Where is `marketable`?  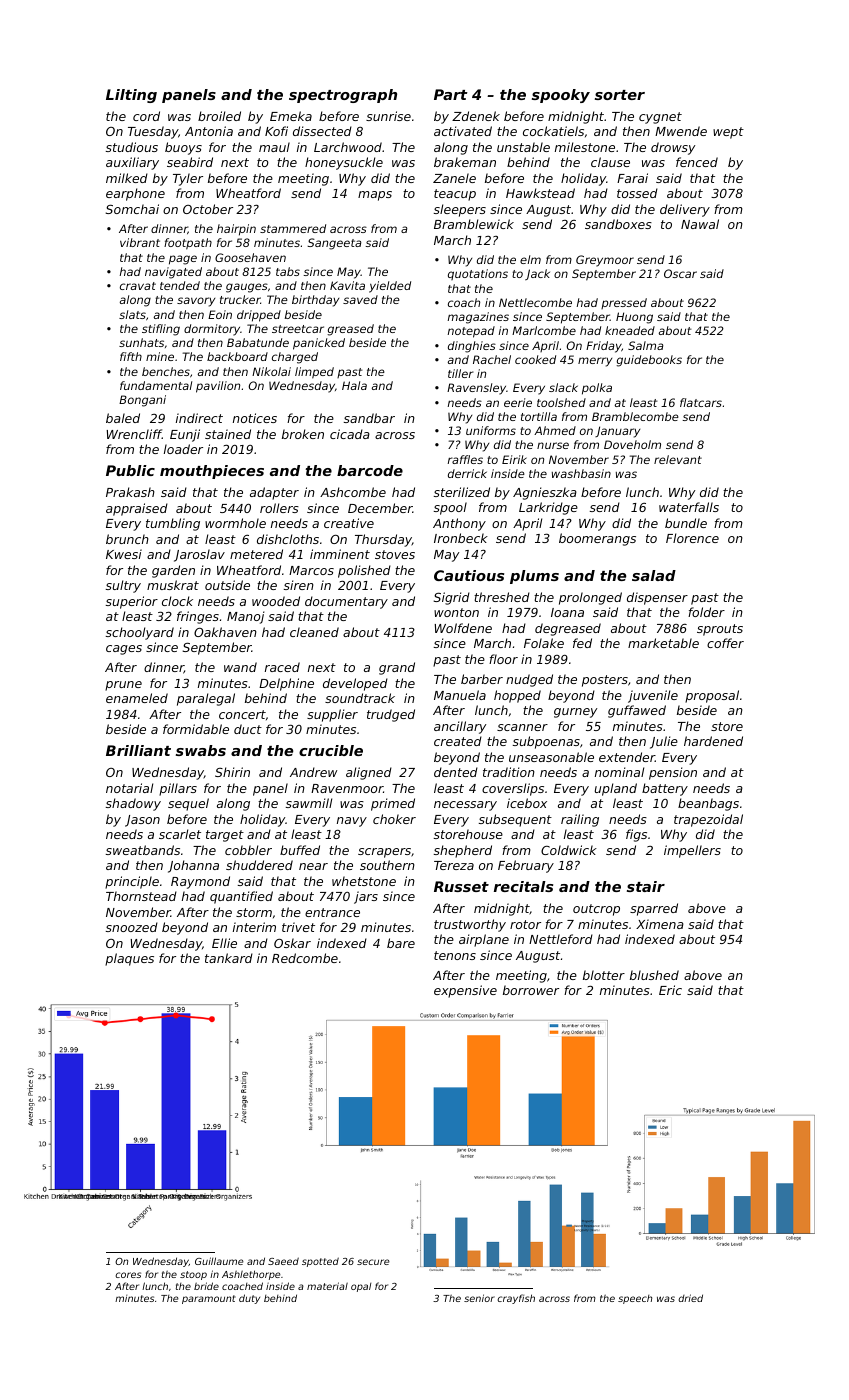 marketable is located at coordinates (663, 643).
